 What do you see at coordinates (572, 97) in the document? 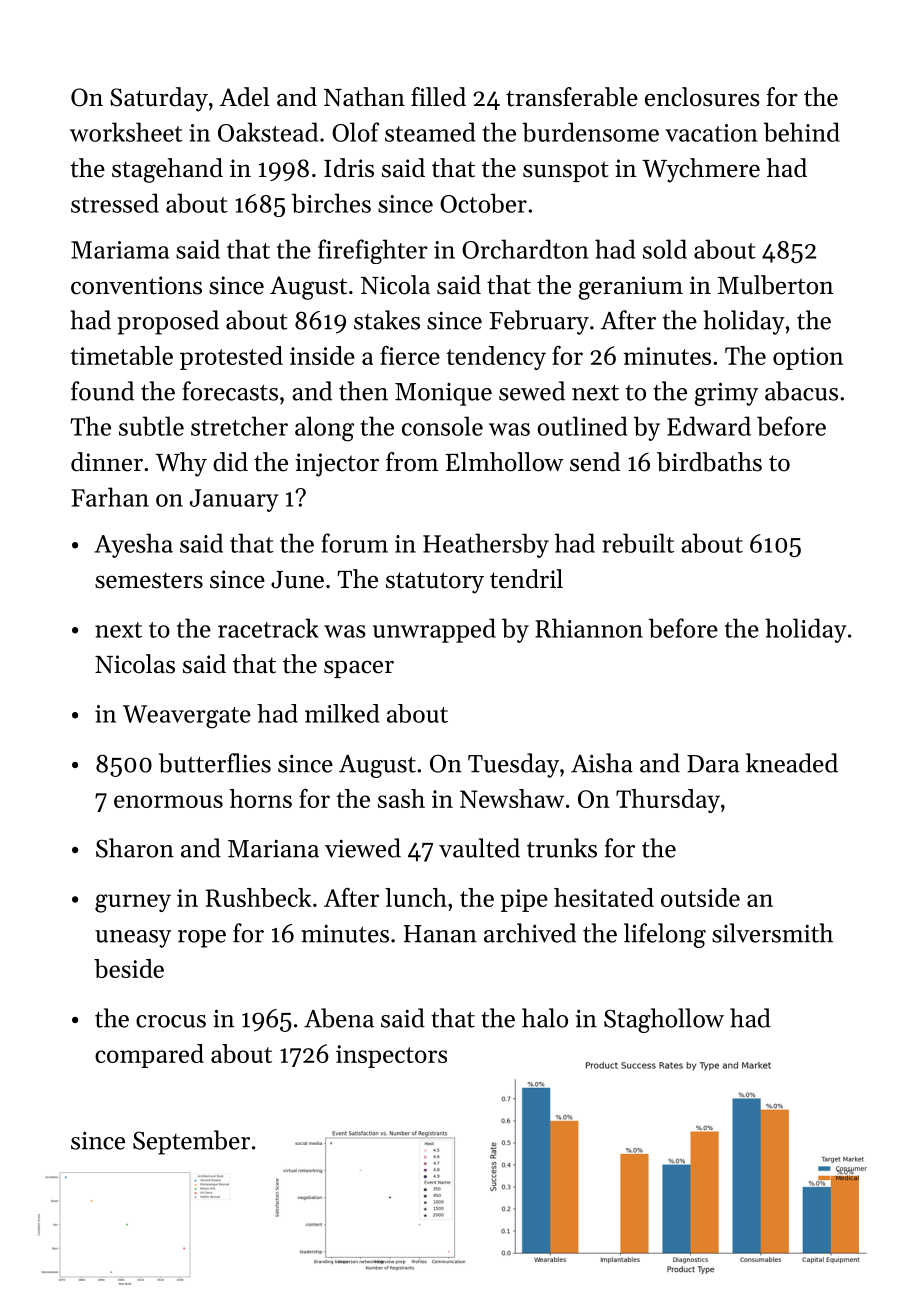
I see `transferable` at bounding box center [572, 97].
